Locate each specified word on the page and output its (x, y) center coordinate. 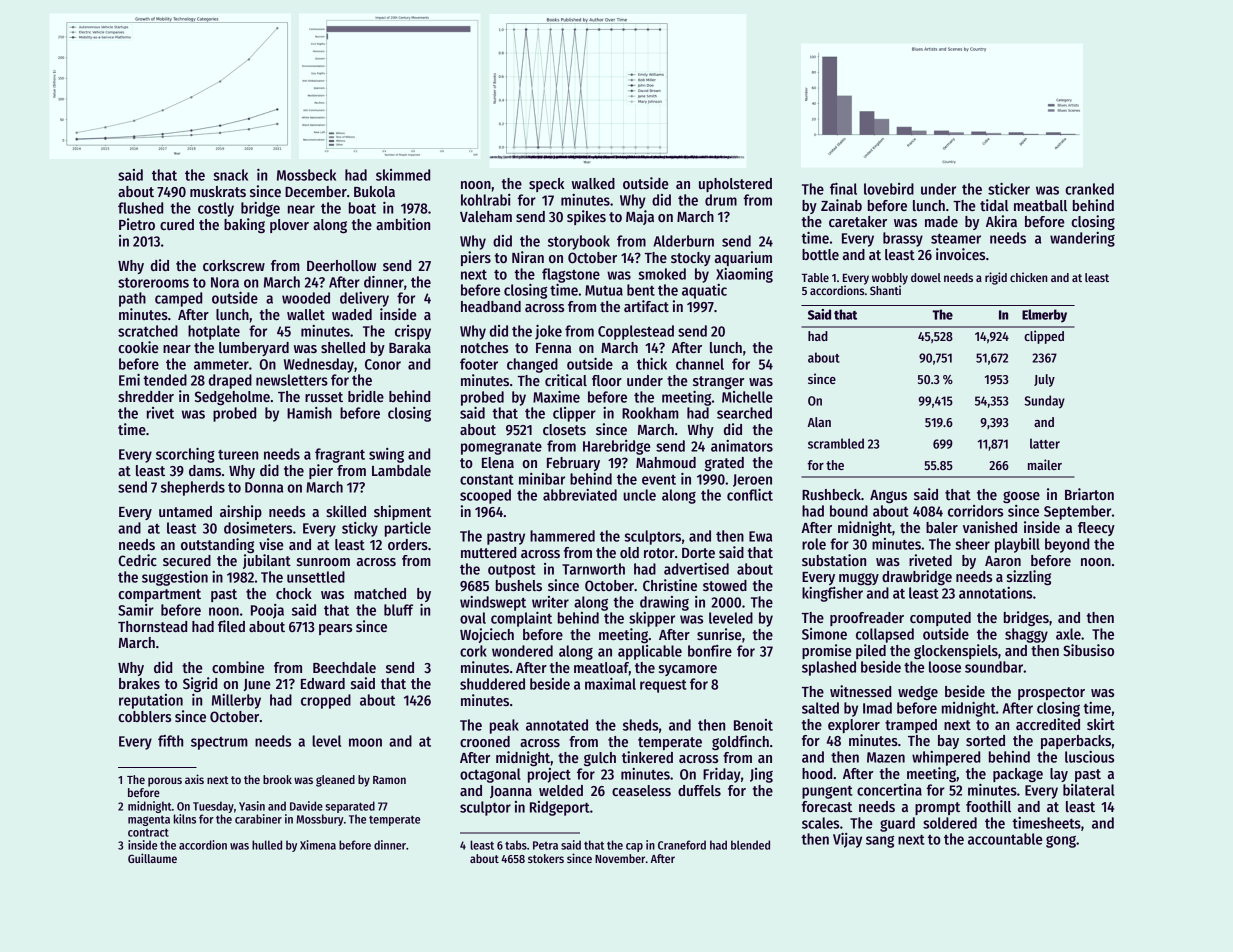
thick (652, 364)
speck (546, 185)
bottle (820, 254)
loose (945, 667)
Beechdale (344, 667)
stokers (546, 858)
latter (1045, 443)
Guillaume (152, 858)
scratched (148, 331)
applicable (650, 652)
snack (230, 175)
